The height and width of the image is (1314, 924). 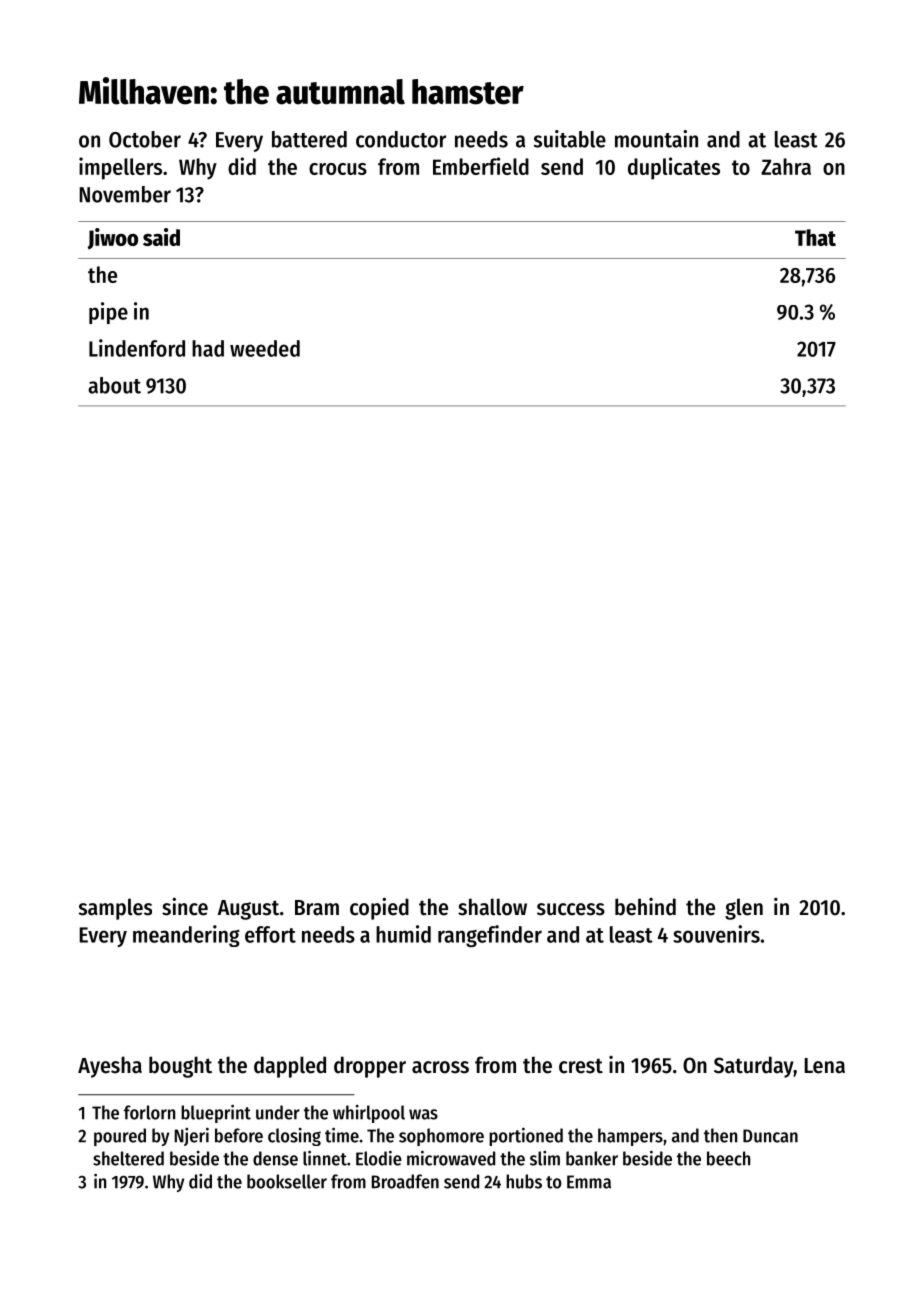 I want to click on Bram, so click(x=317, y=908).
